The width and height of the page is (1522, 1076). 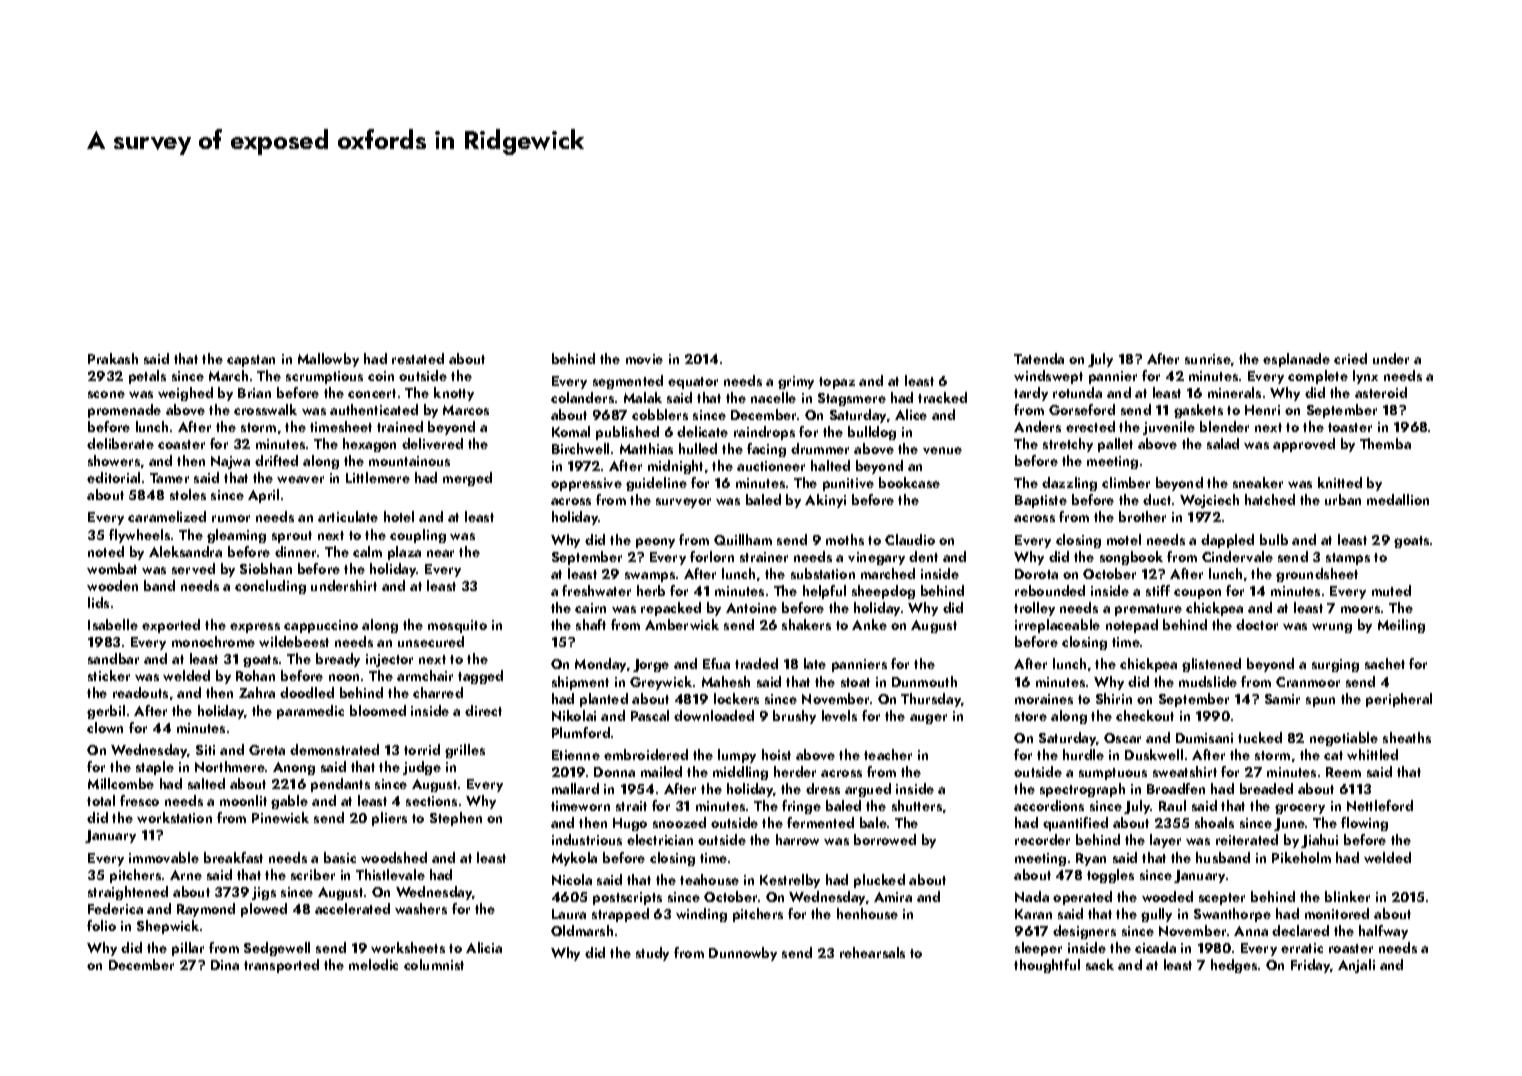 I want to click on restated, so click(x=418, y=358).
